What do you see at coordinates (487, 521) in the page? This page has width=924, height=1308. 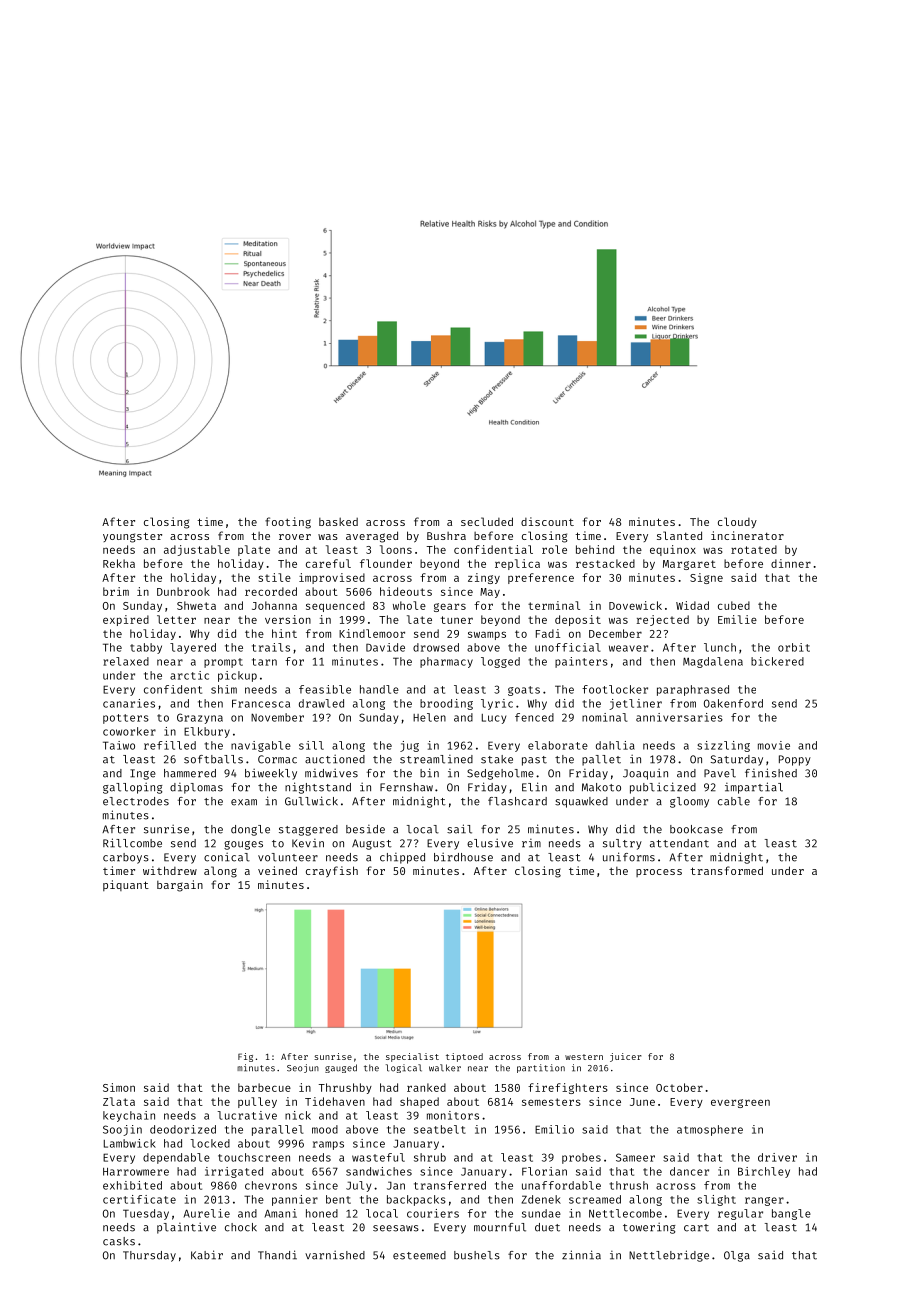 I see `secluded` at bounding box center [487, 521].
